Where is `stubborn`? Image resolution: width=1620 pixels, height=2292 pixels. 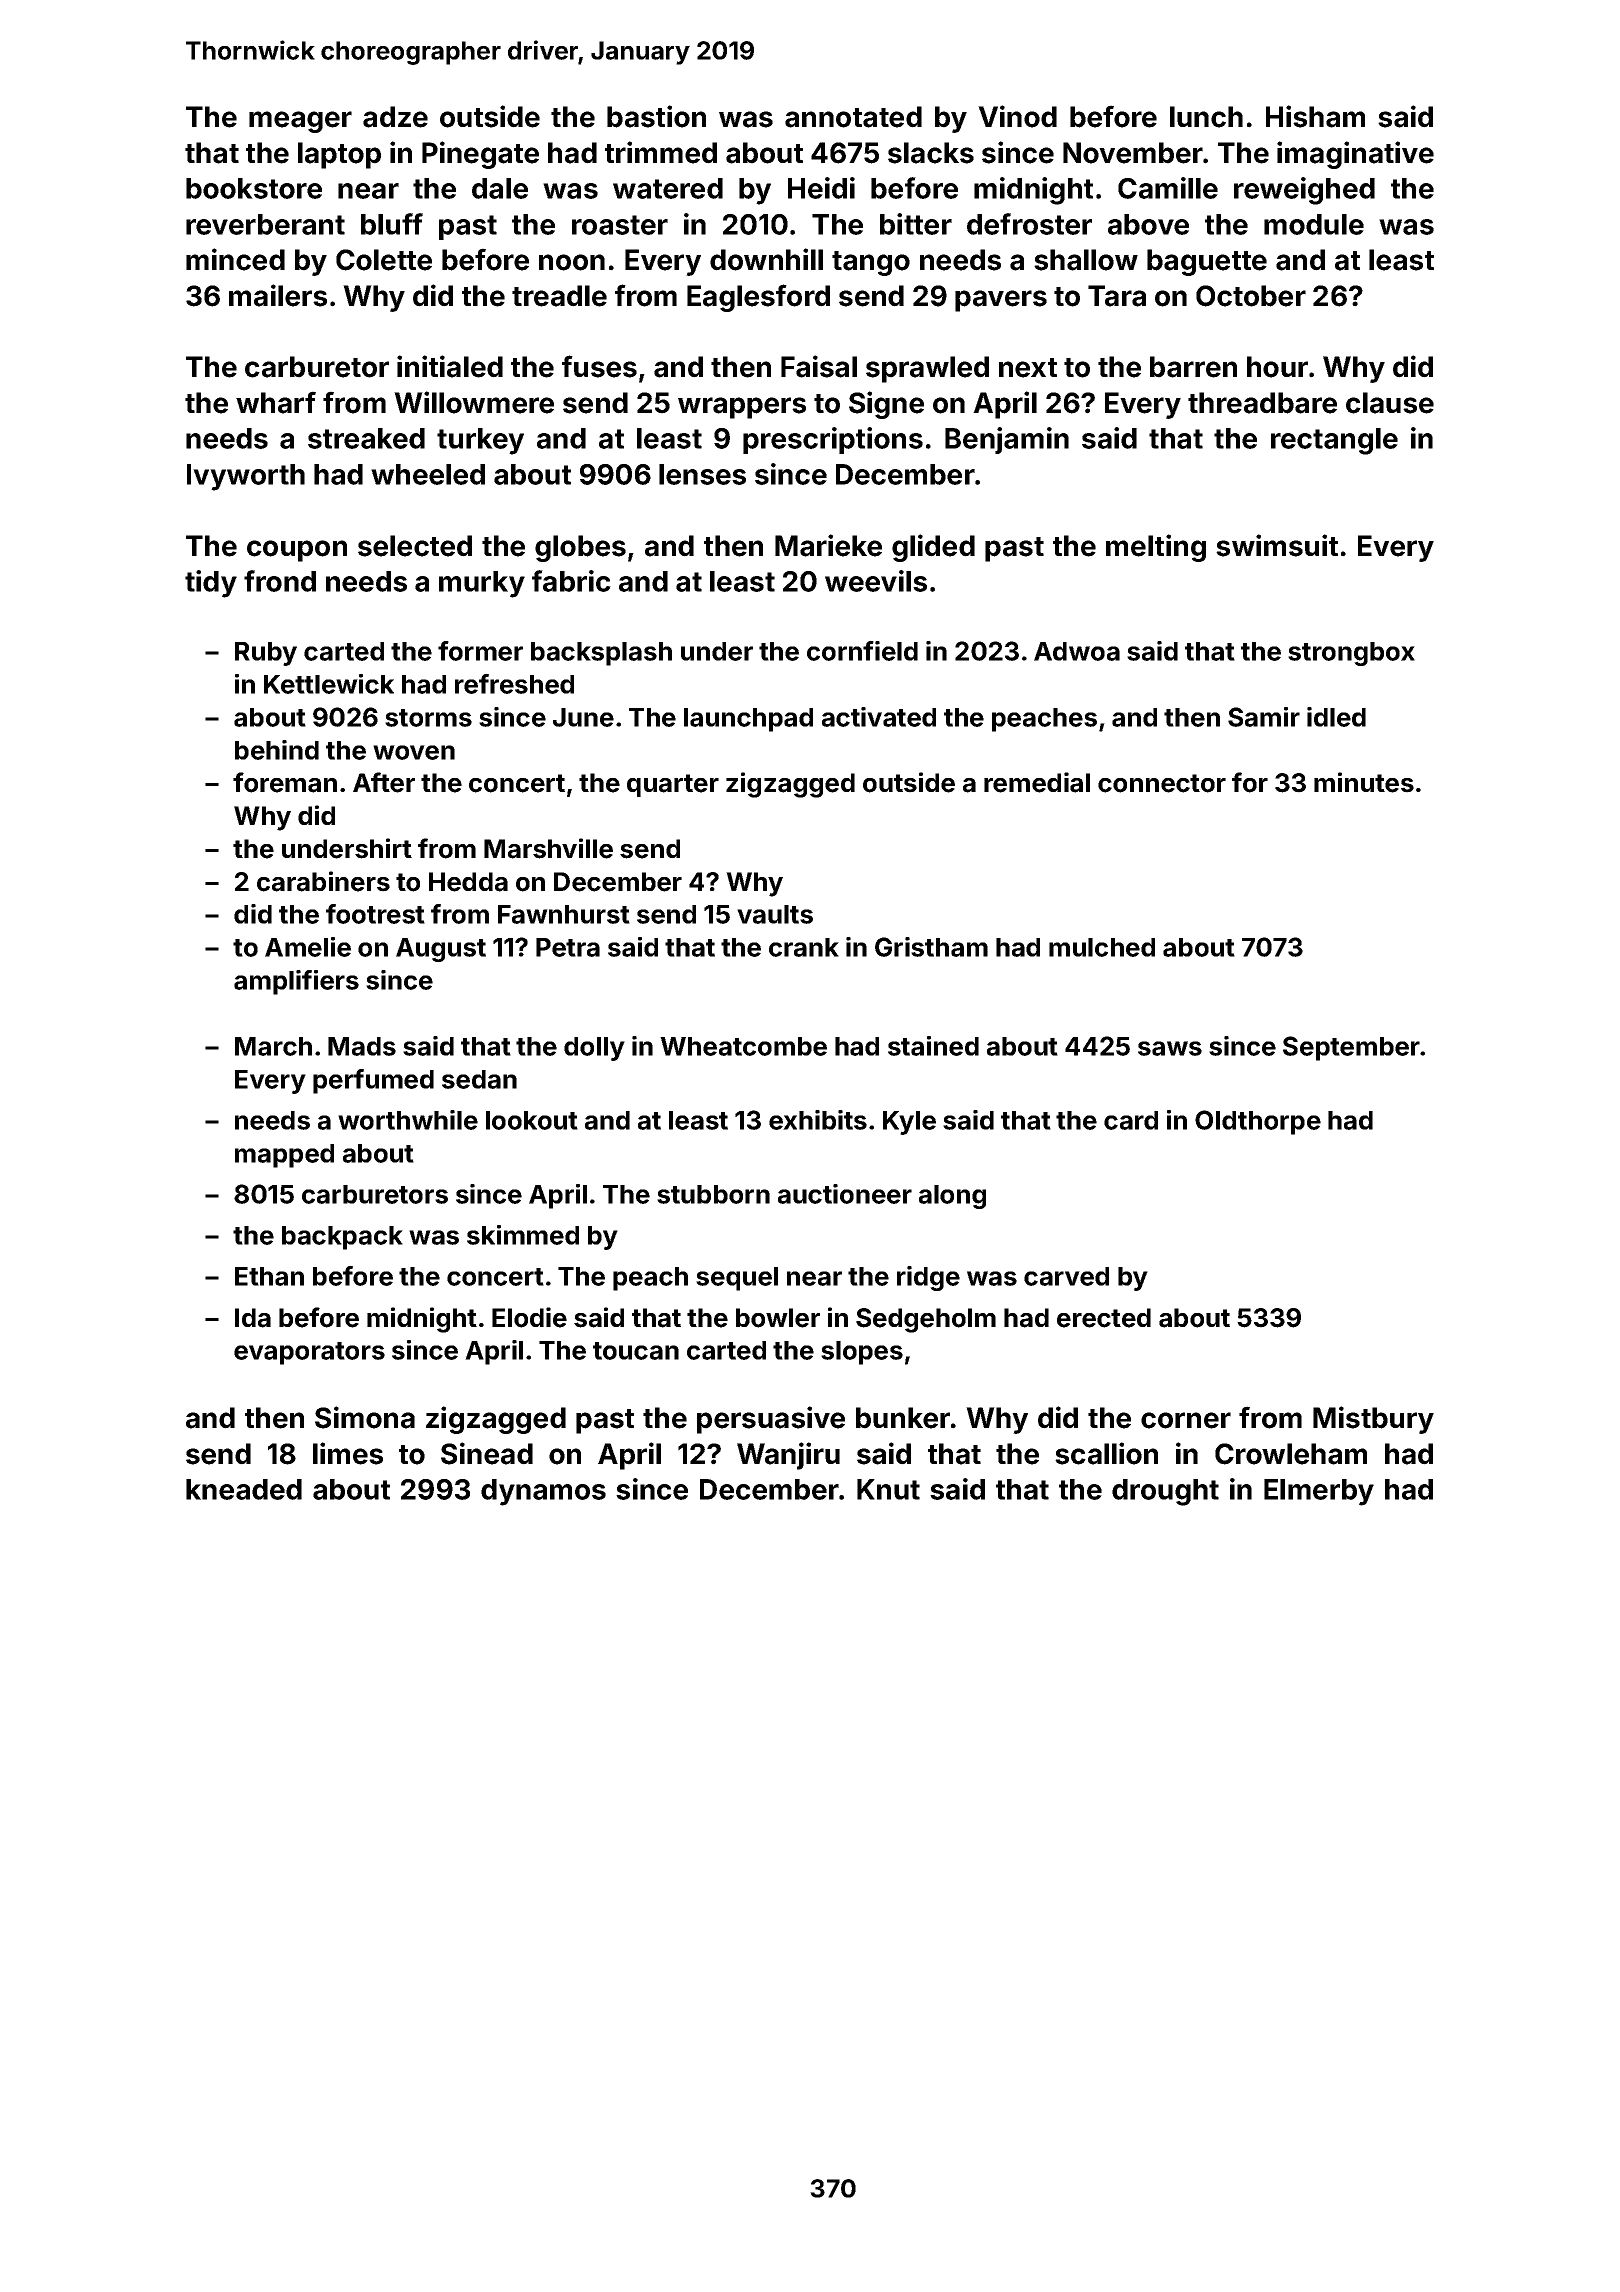 stubborn is located at coordinates (713, 1194).
